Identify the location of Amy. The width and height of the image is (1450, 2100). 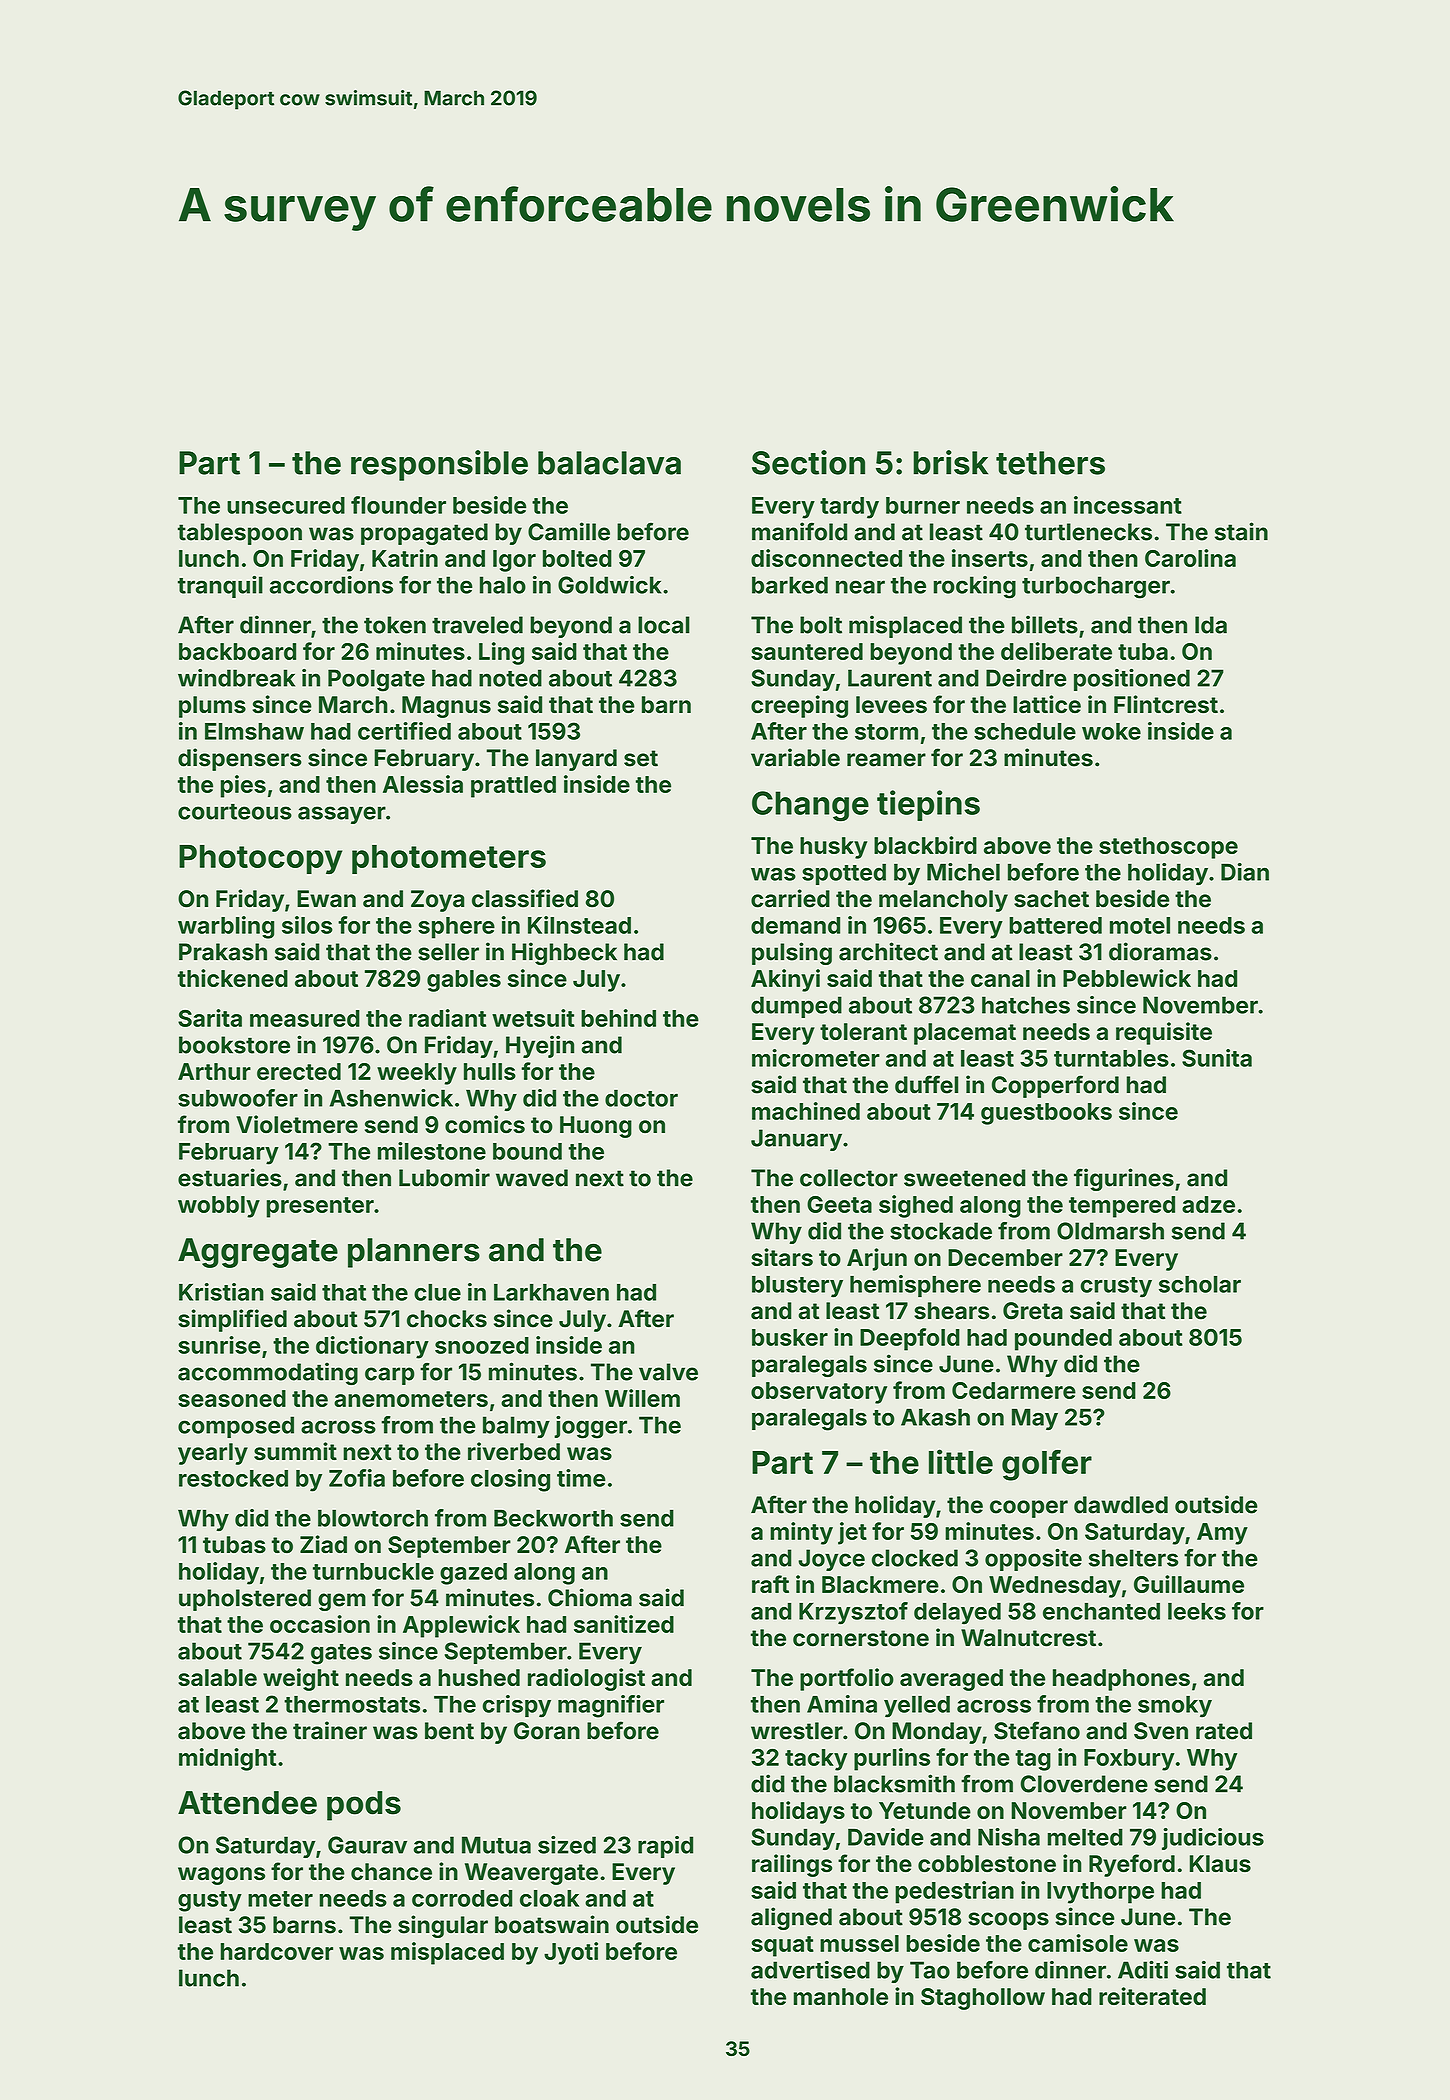
(1222, 1534).
